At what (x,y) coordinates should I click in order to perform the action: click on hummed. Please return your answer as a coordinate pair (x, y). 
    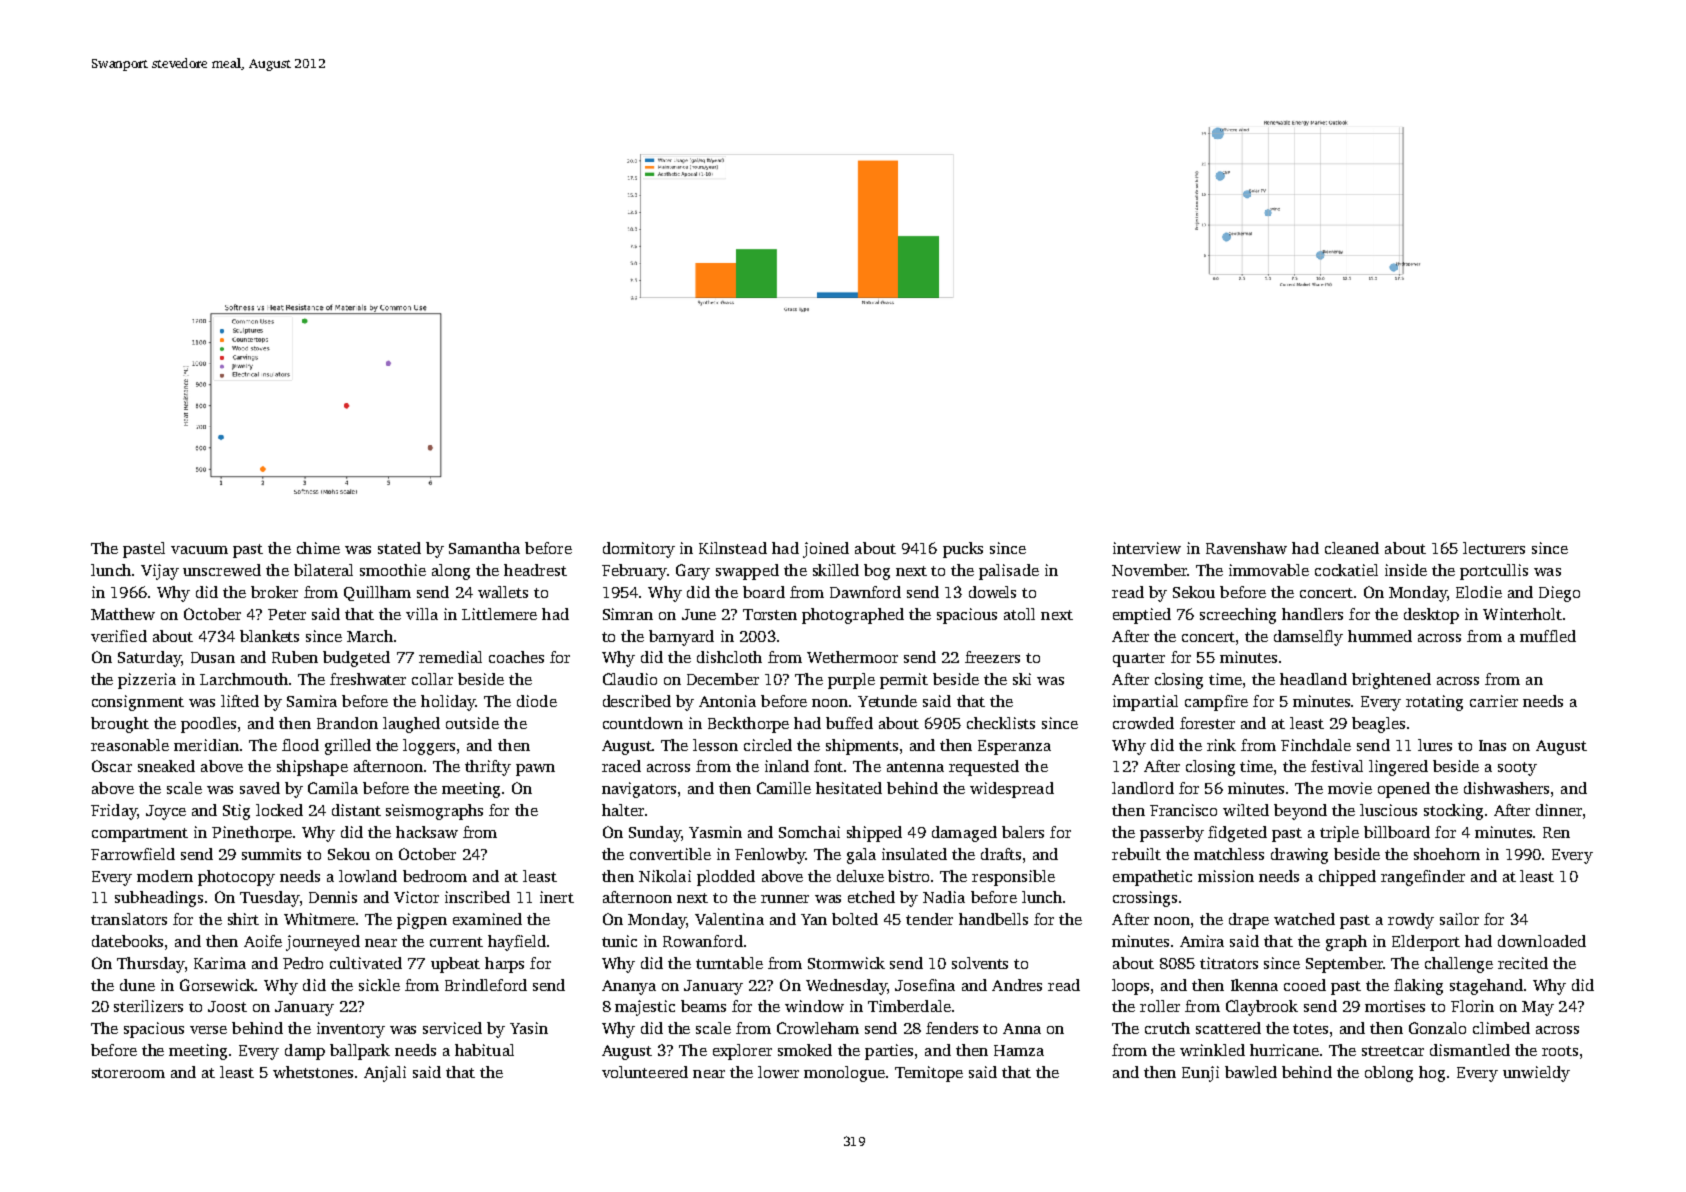
    Looking at the image, I should click on (1380, 636).
